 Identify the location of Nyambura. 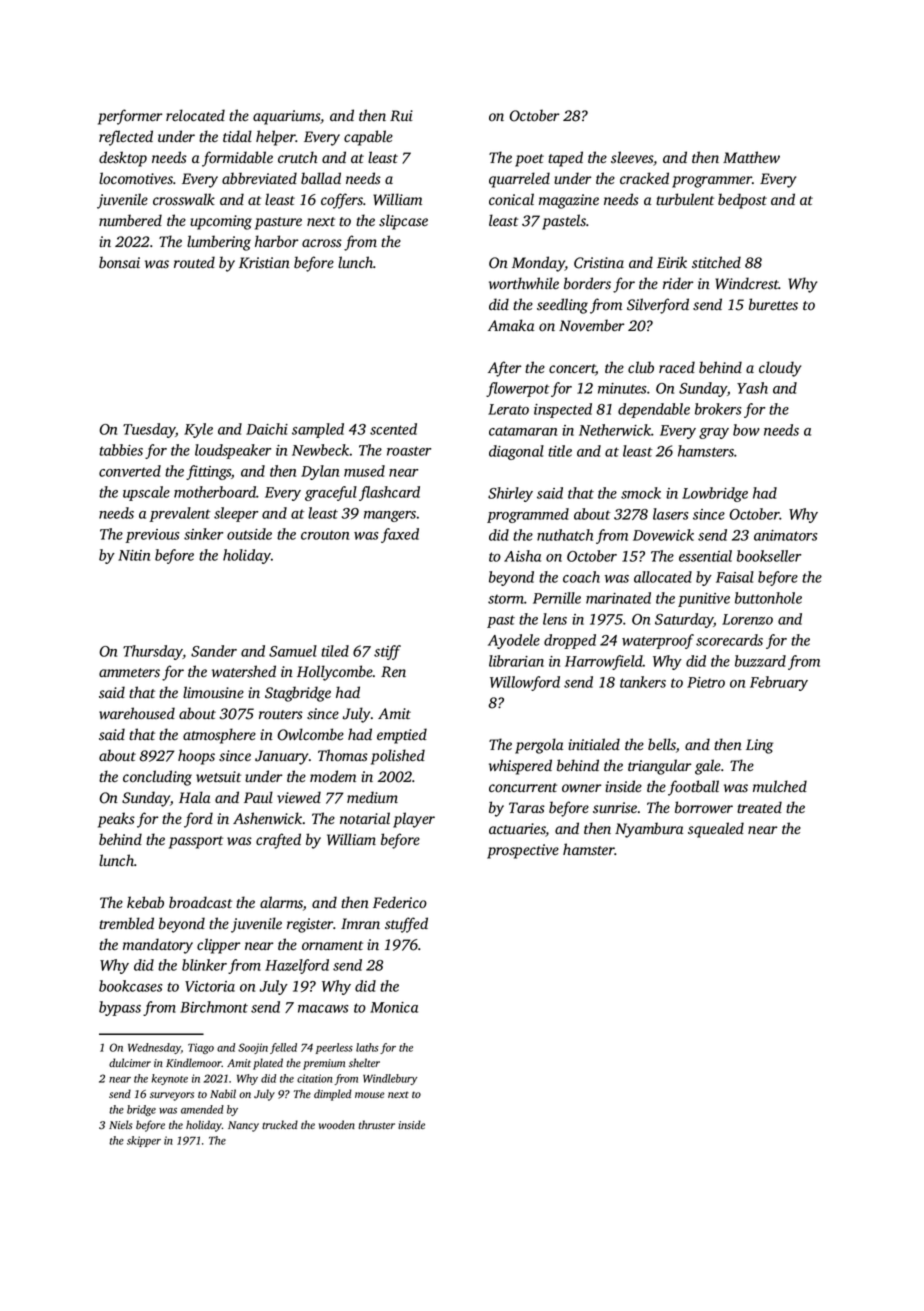
(649, 830).
